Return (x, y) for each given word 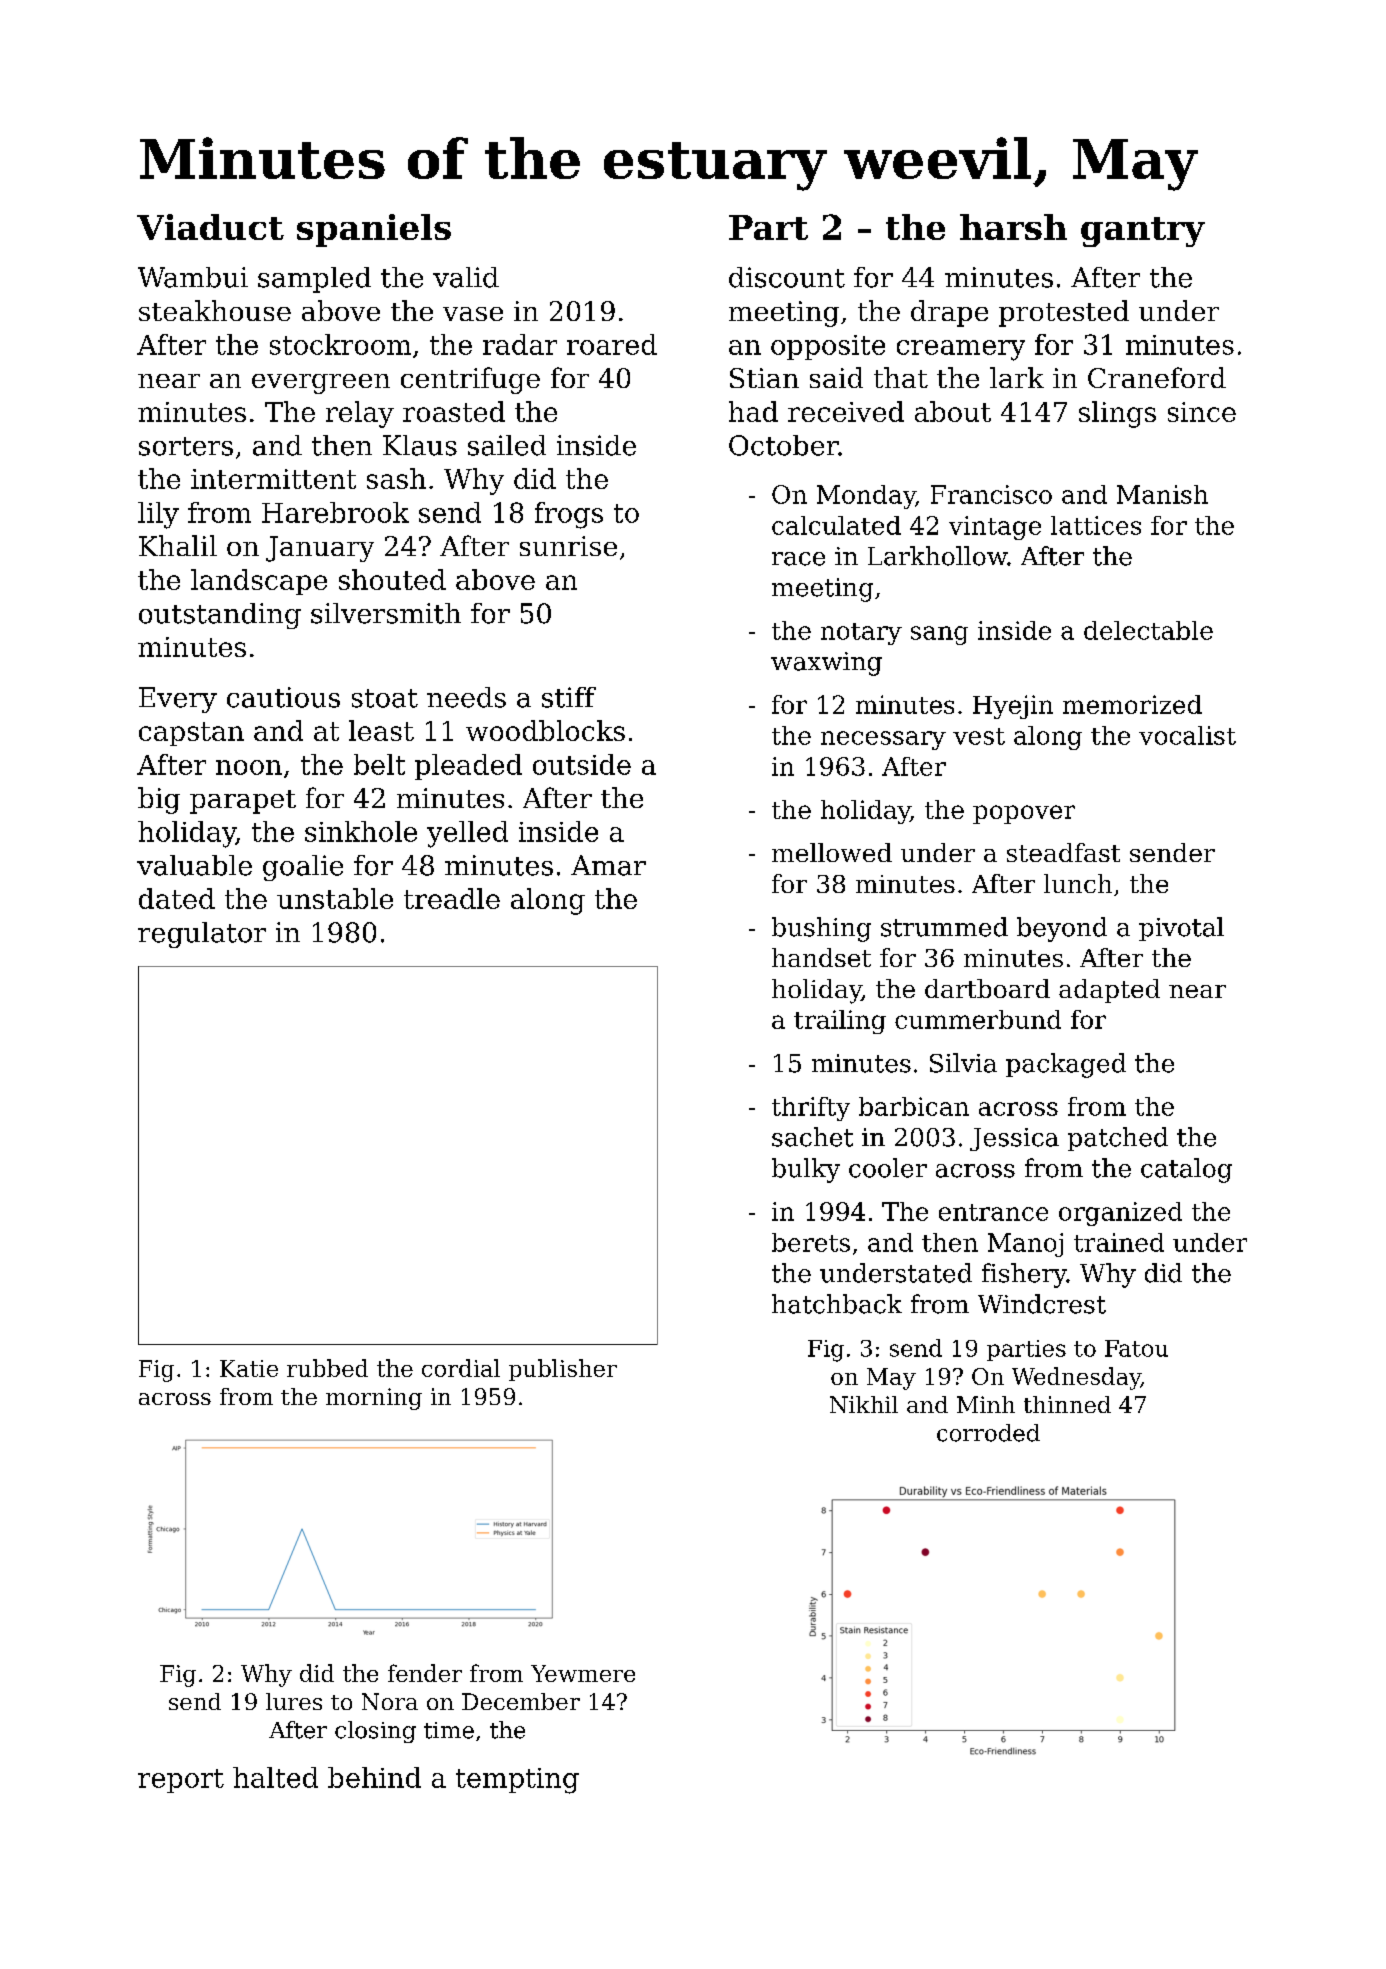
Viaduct (210, 227)
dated (177, 898)
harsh (1013, 227)
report (181, 1781)
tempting (517, 1781)
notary (861, 634)
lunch (1078, 883)
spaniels (374, 230)
